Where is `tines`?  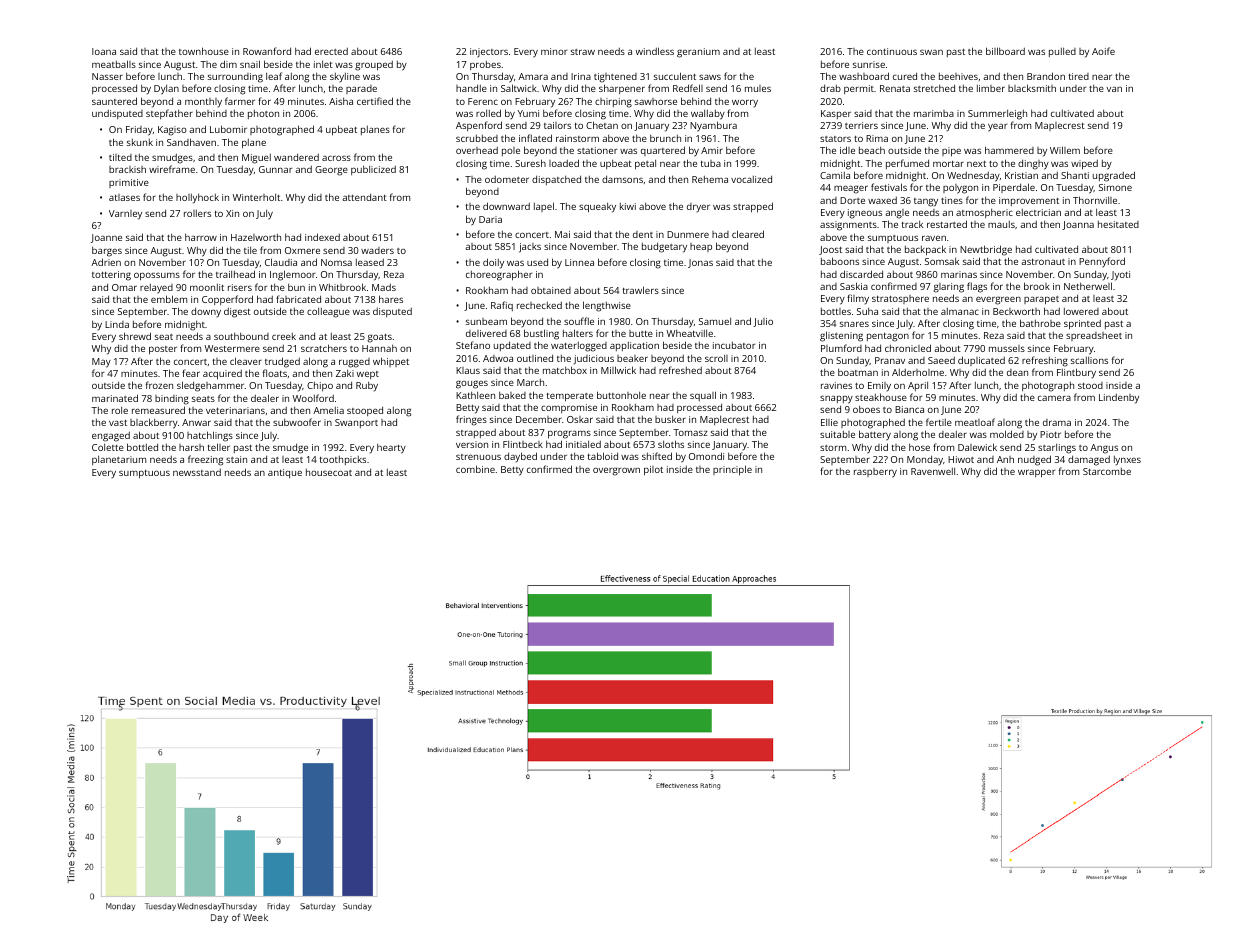
tines is located at coordinates (952, 200).
